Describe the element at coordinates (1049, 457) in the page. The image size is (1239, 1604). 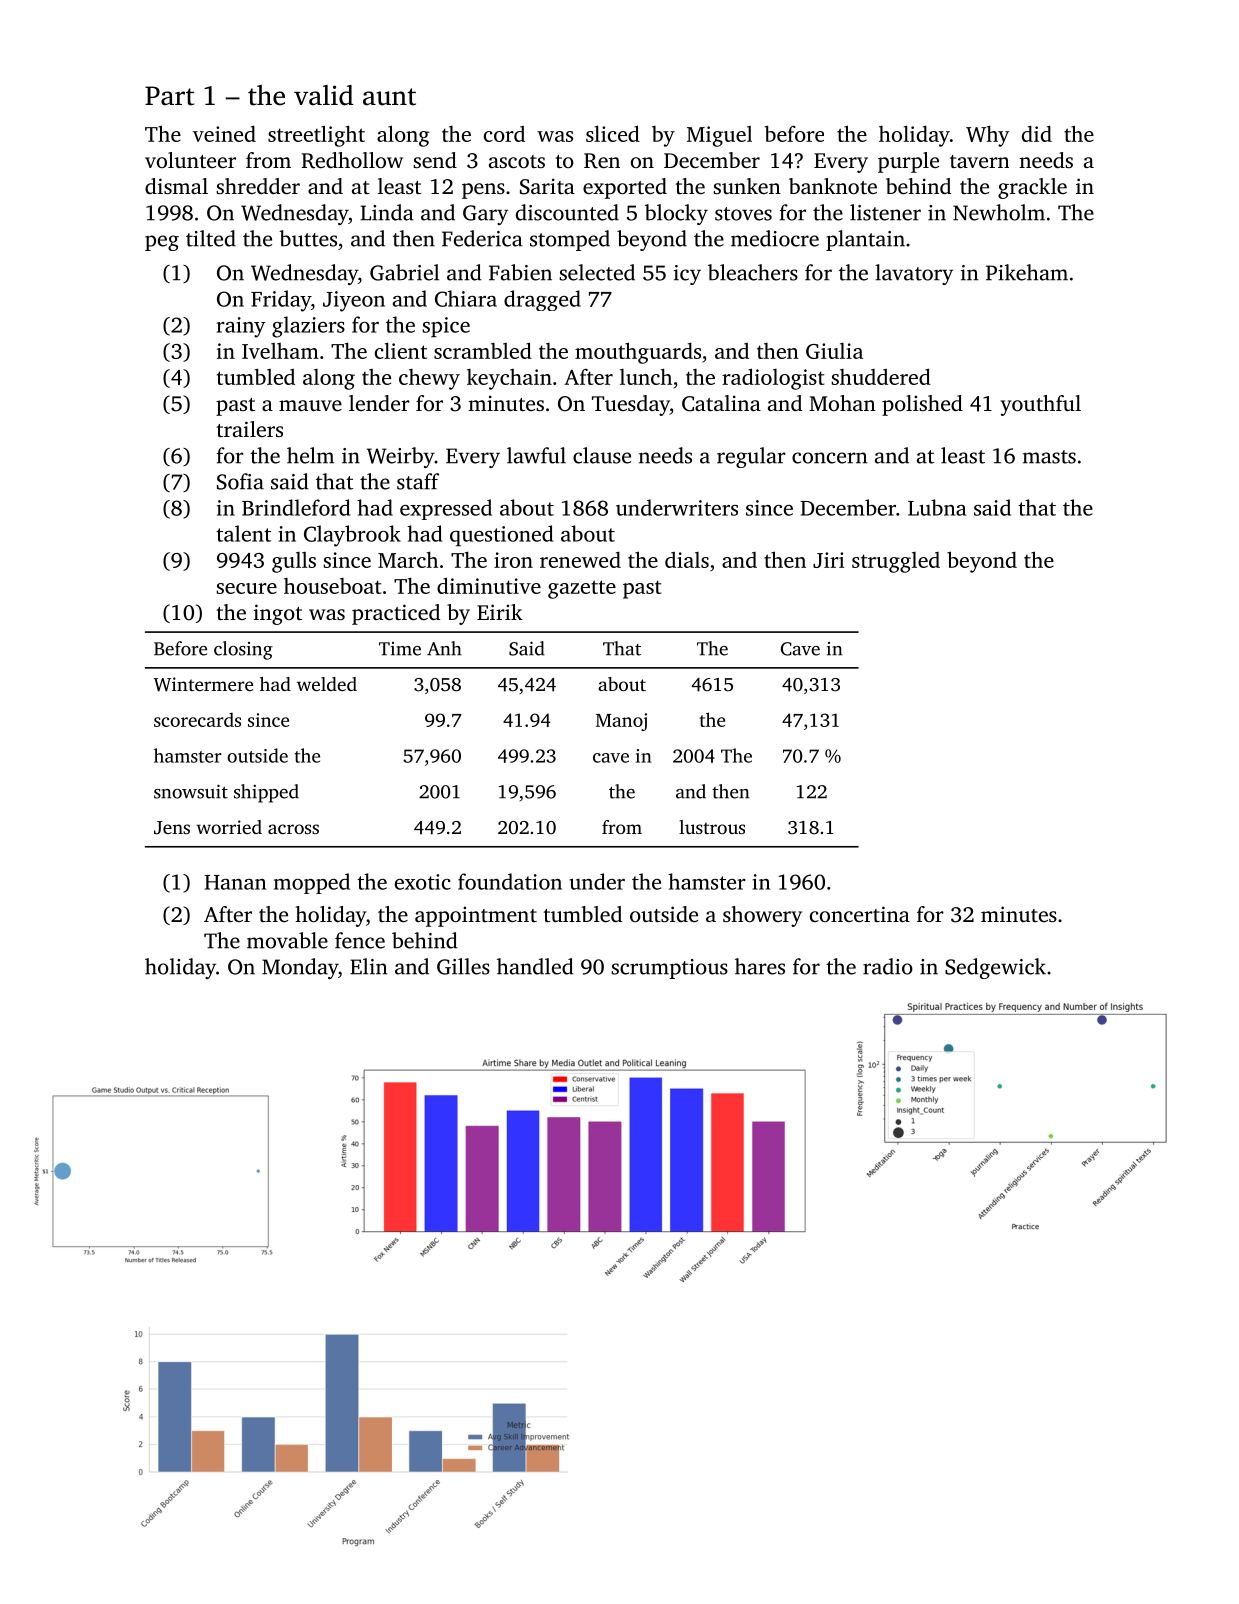
I see `masts` at that location.
